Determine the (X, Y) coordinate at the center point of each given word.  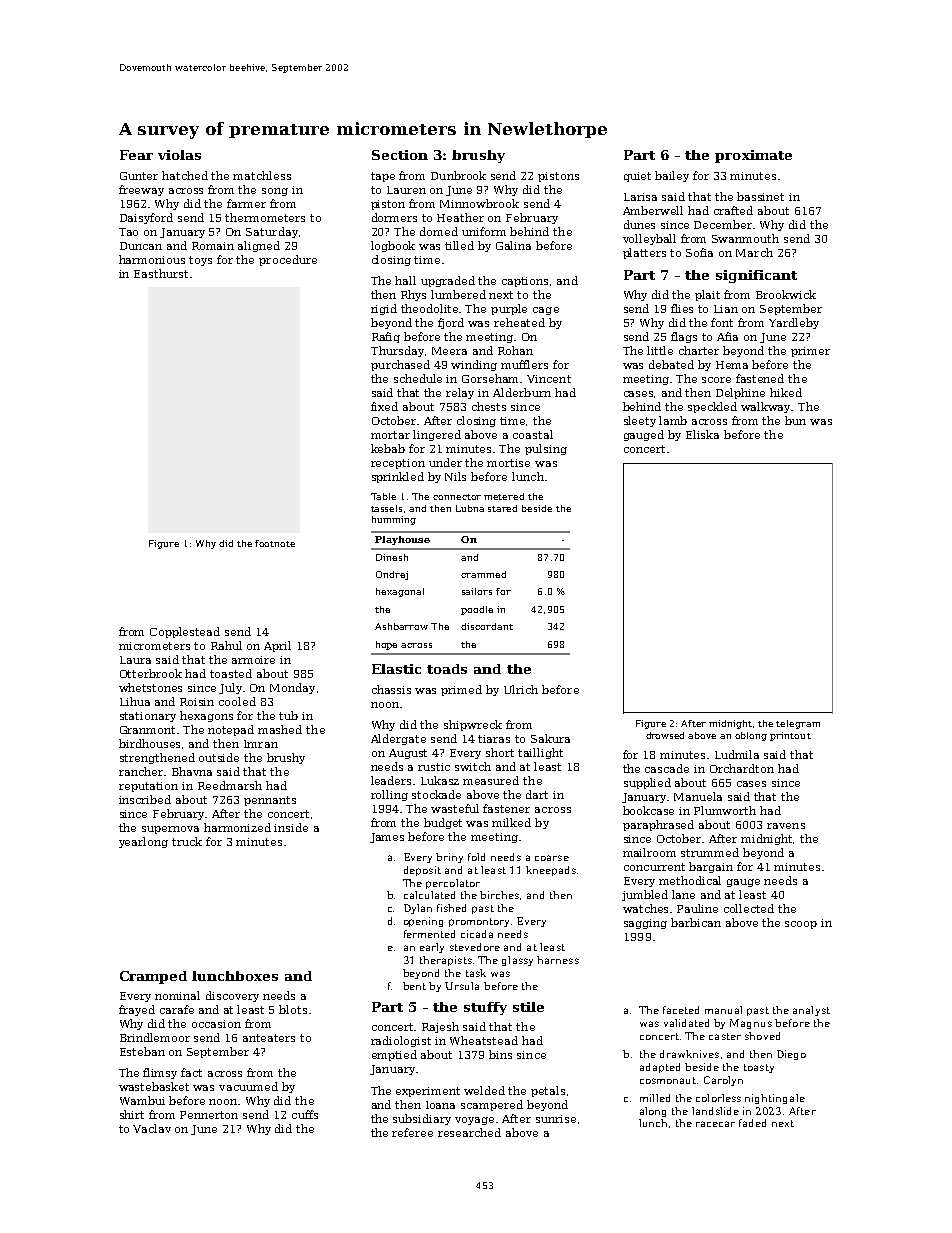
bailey (672, 176)
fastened (760, 378)
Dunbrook (458, 175)
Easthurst (161, 273)
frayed (137, 1010)
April (277, 646)
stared (502, 508)
